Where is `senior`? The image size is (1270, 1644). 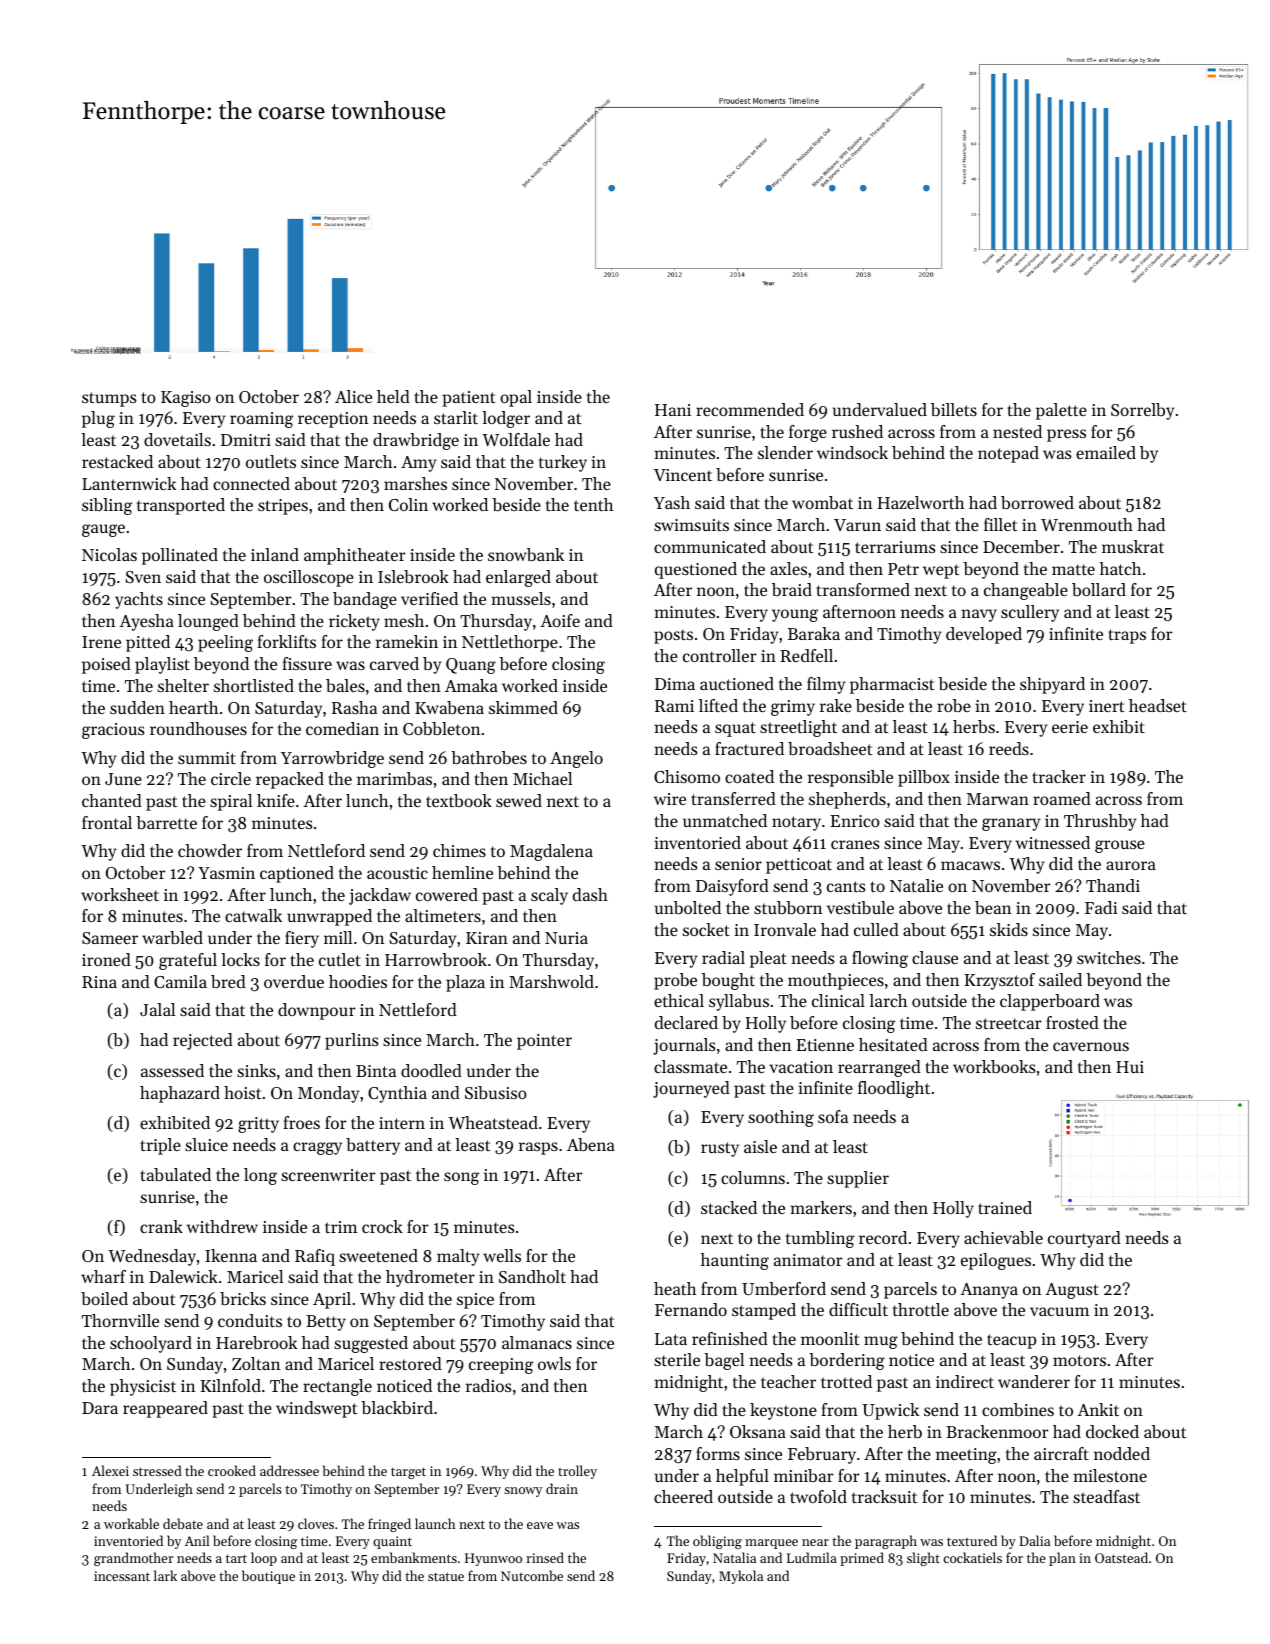
senior is located at coordinates (738, 864).
